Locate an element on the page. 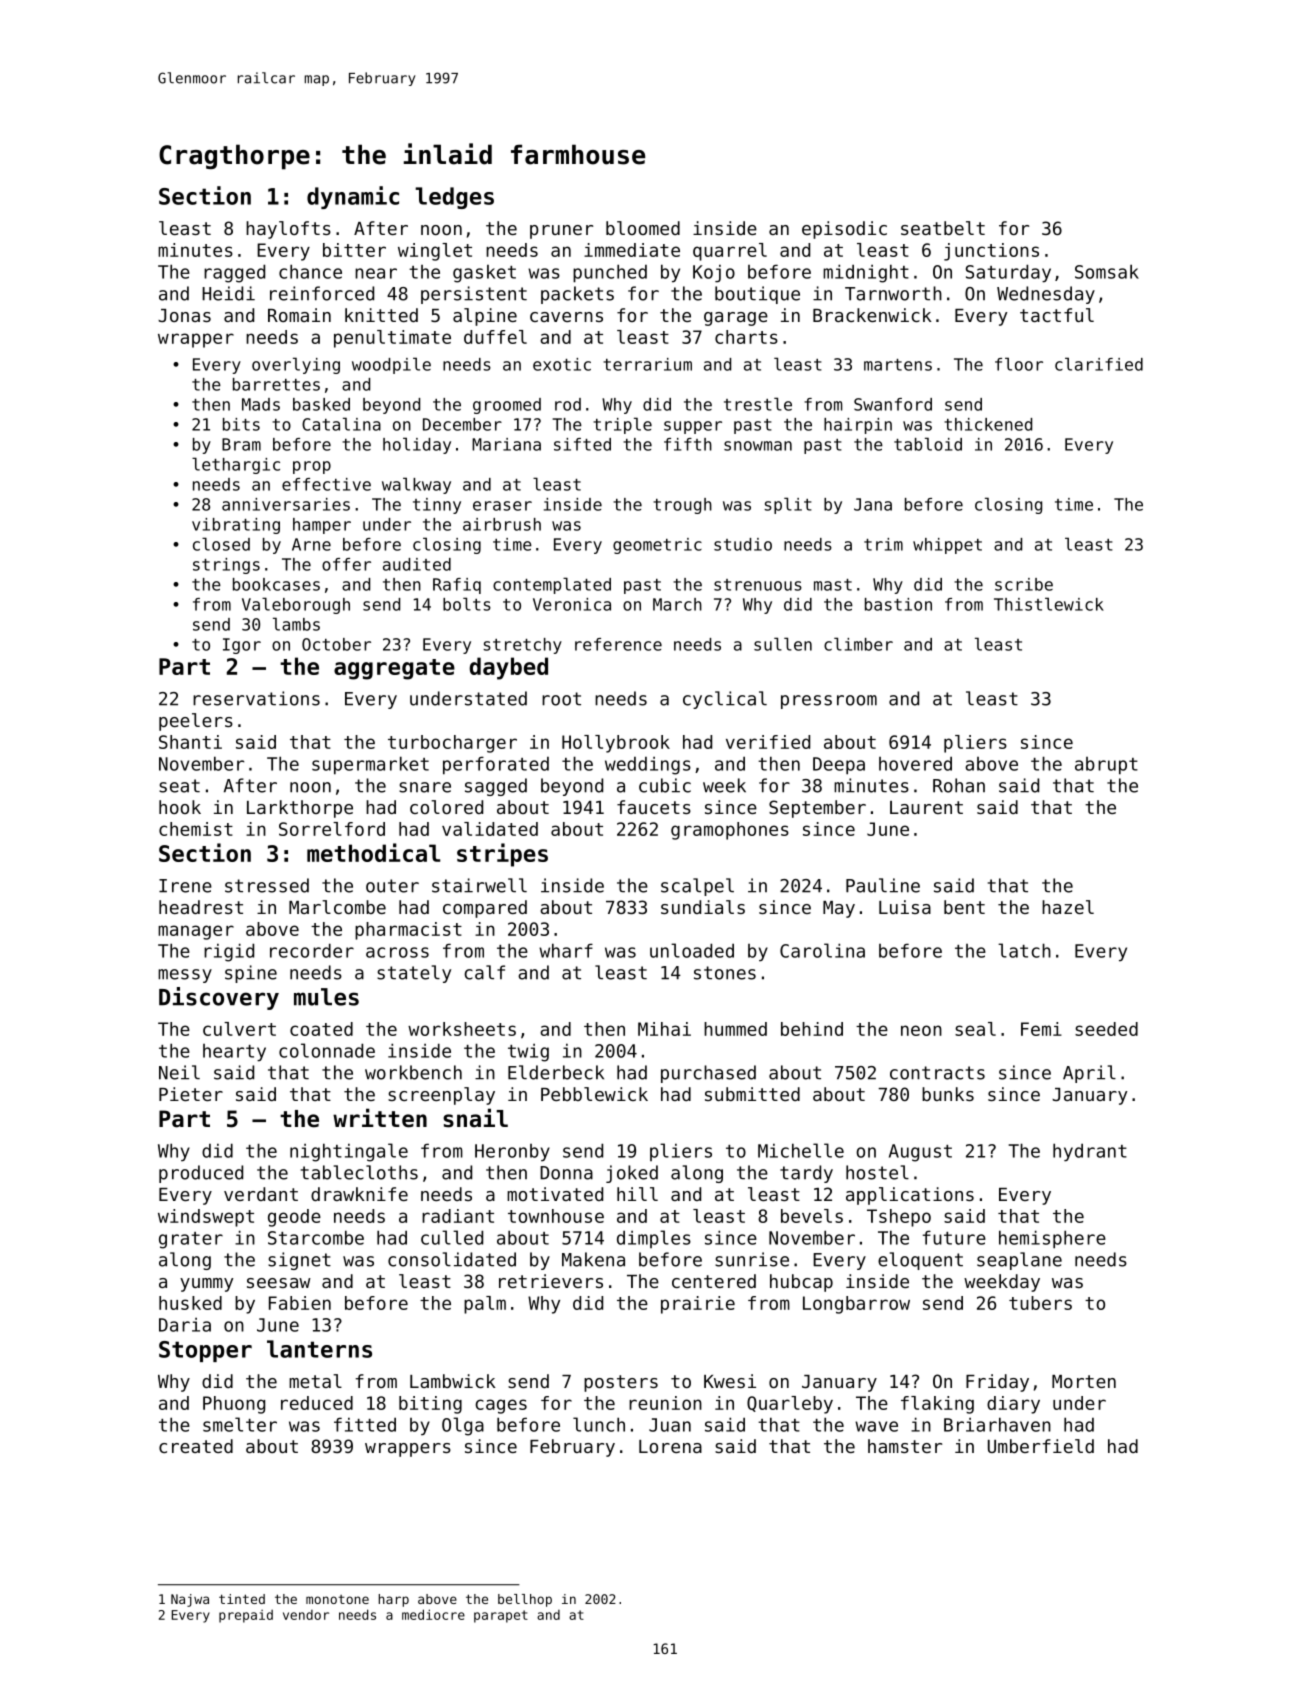  caverns is located at coordinates (566, 317).
